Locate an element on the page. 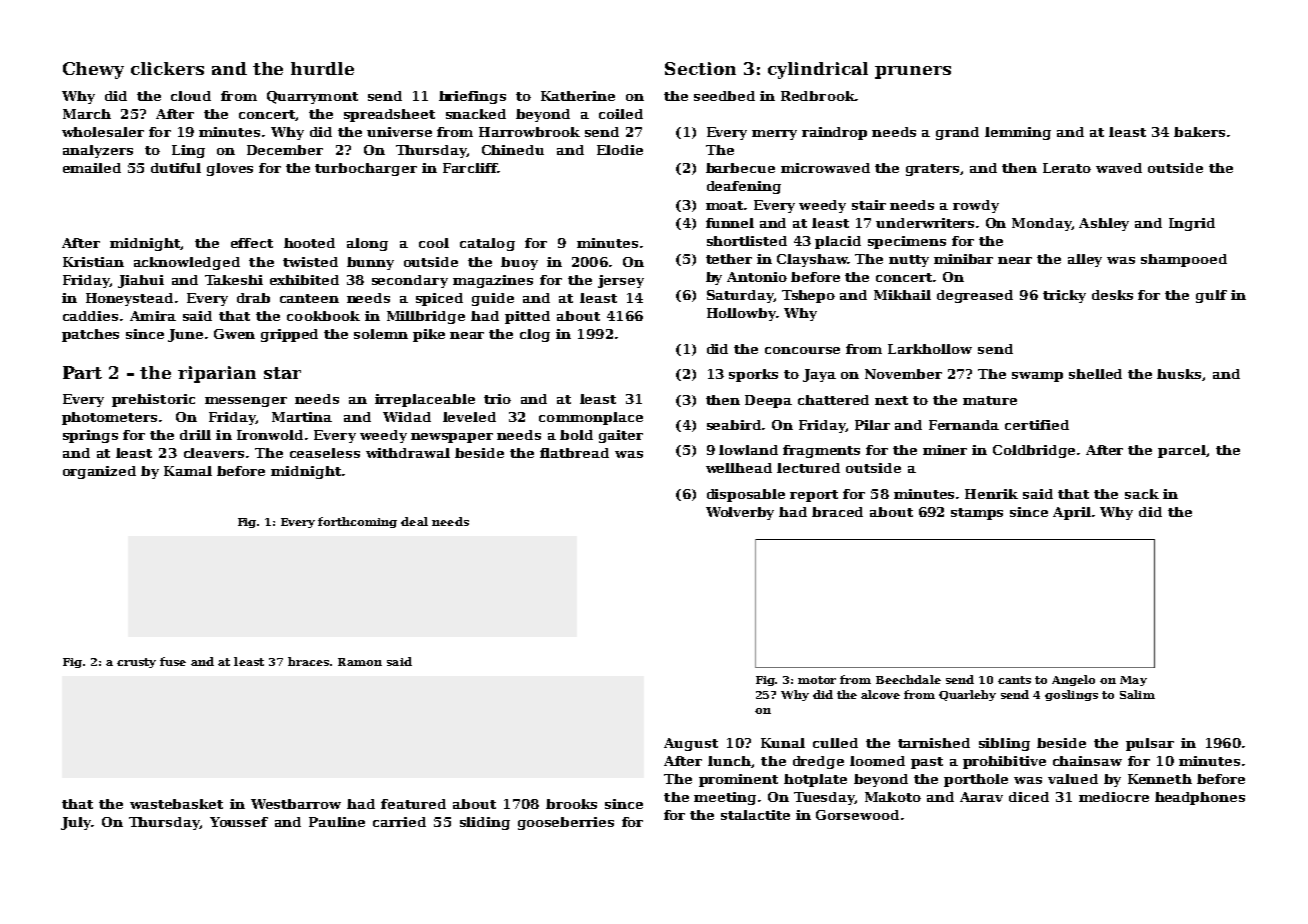  Henrik is located at coordinates (991, 494).
